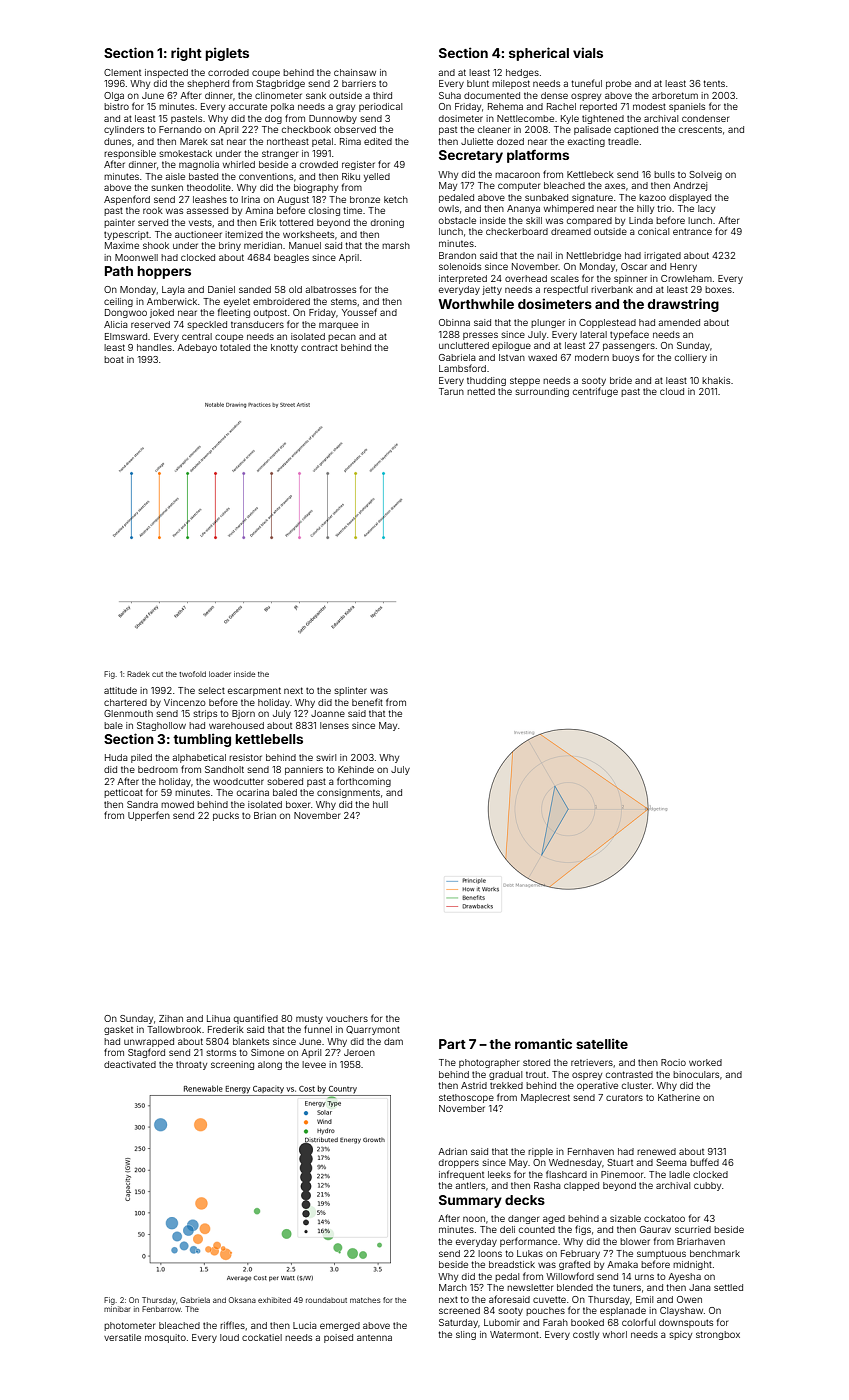 The image size is (849, 1400). I want to click on accurate, so click(247, 106).
